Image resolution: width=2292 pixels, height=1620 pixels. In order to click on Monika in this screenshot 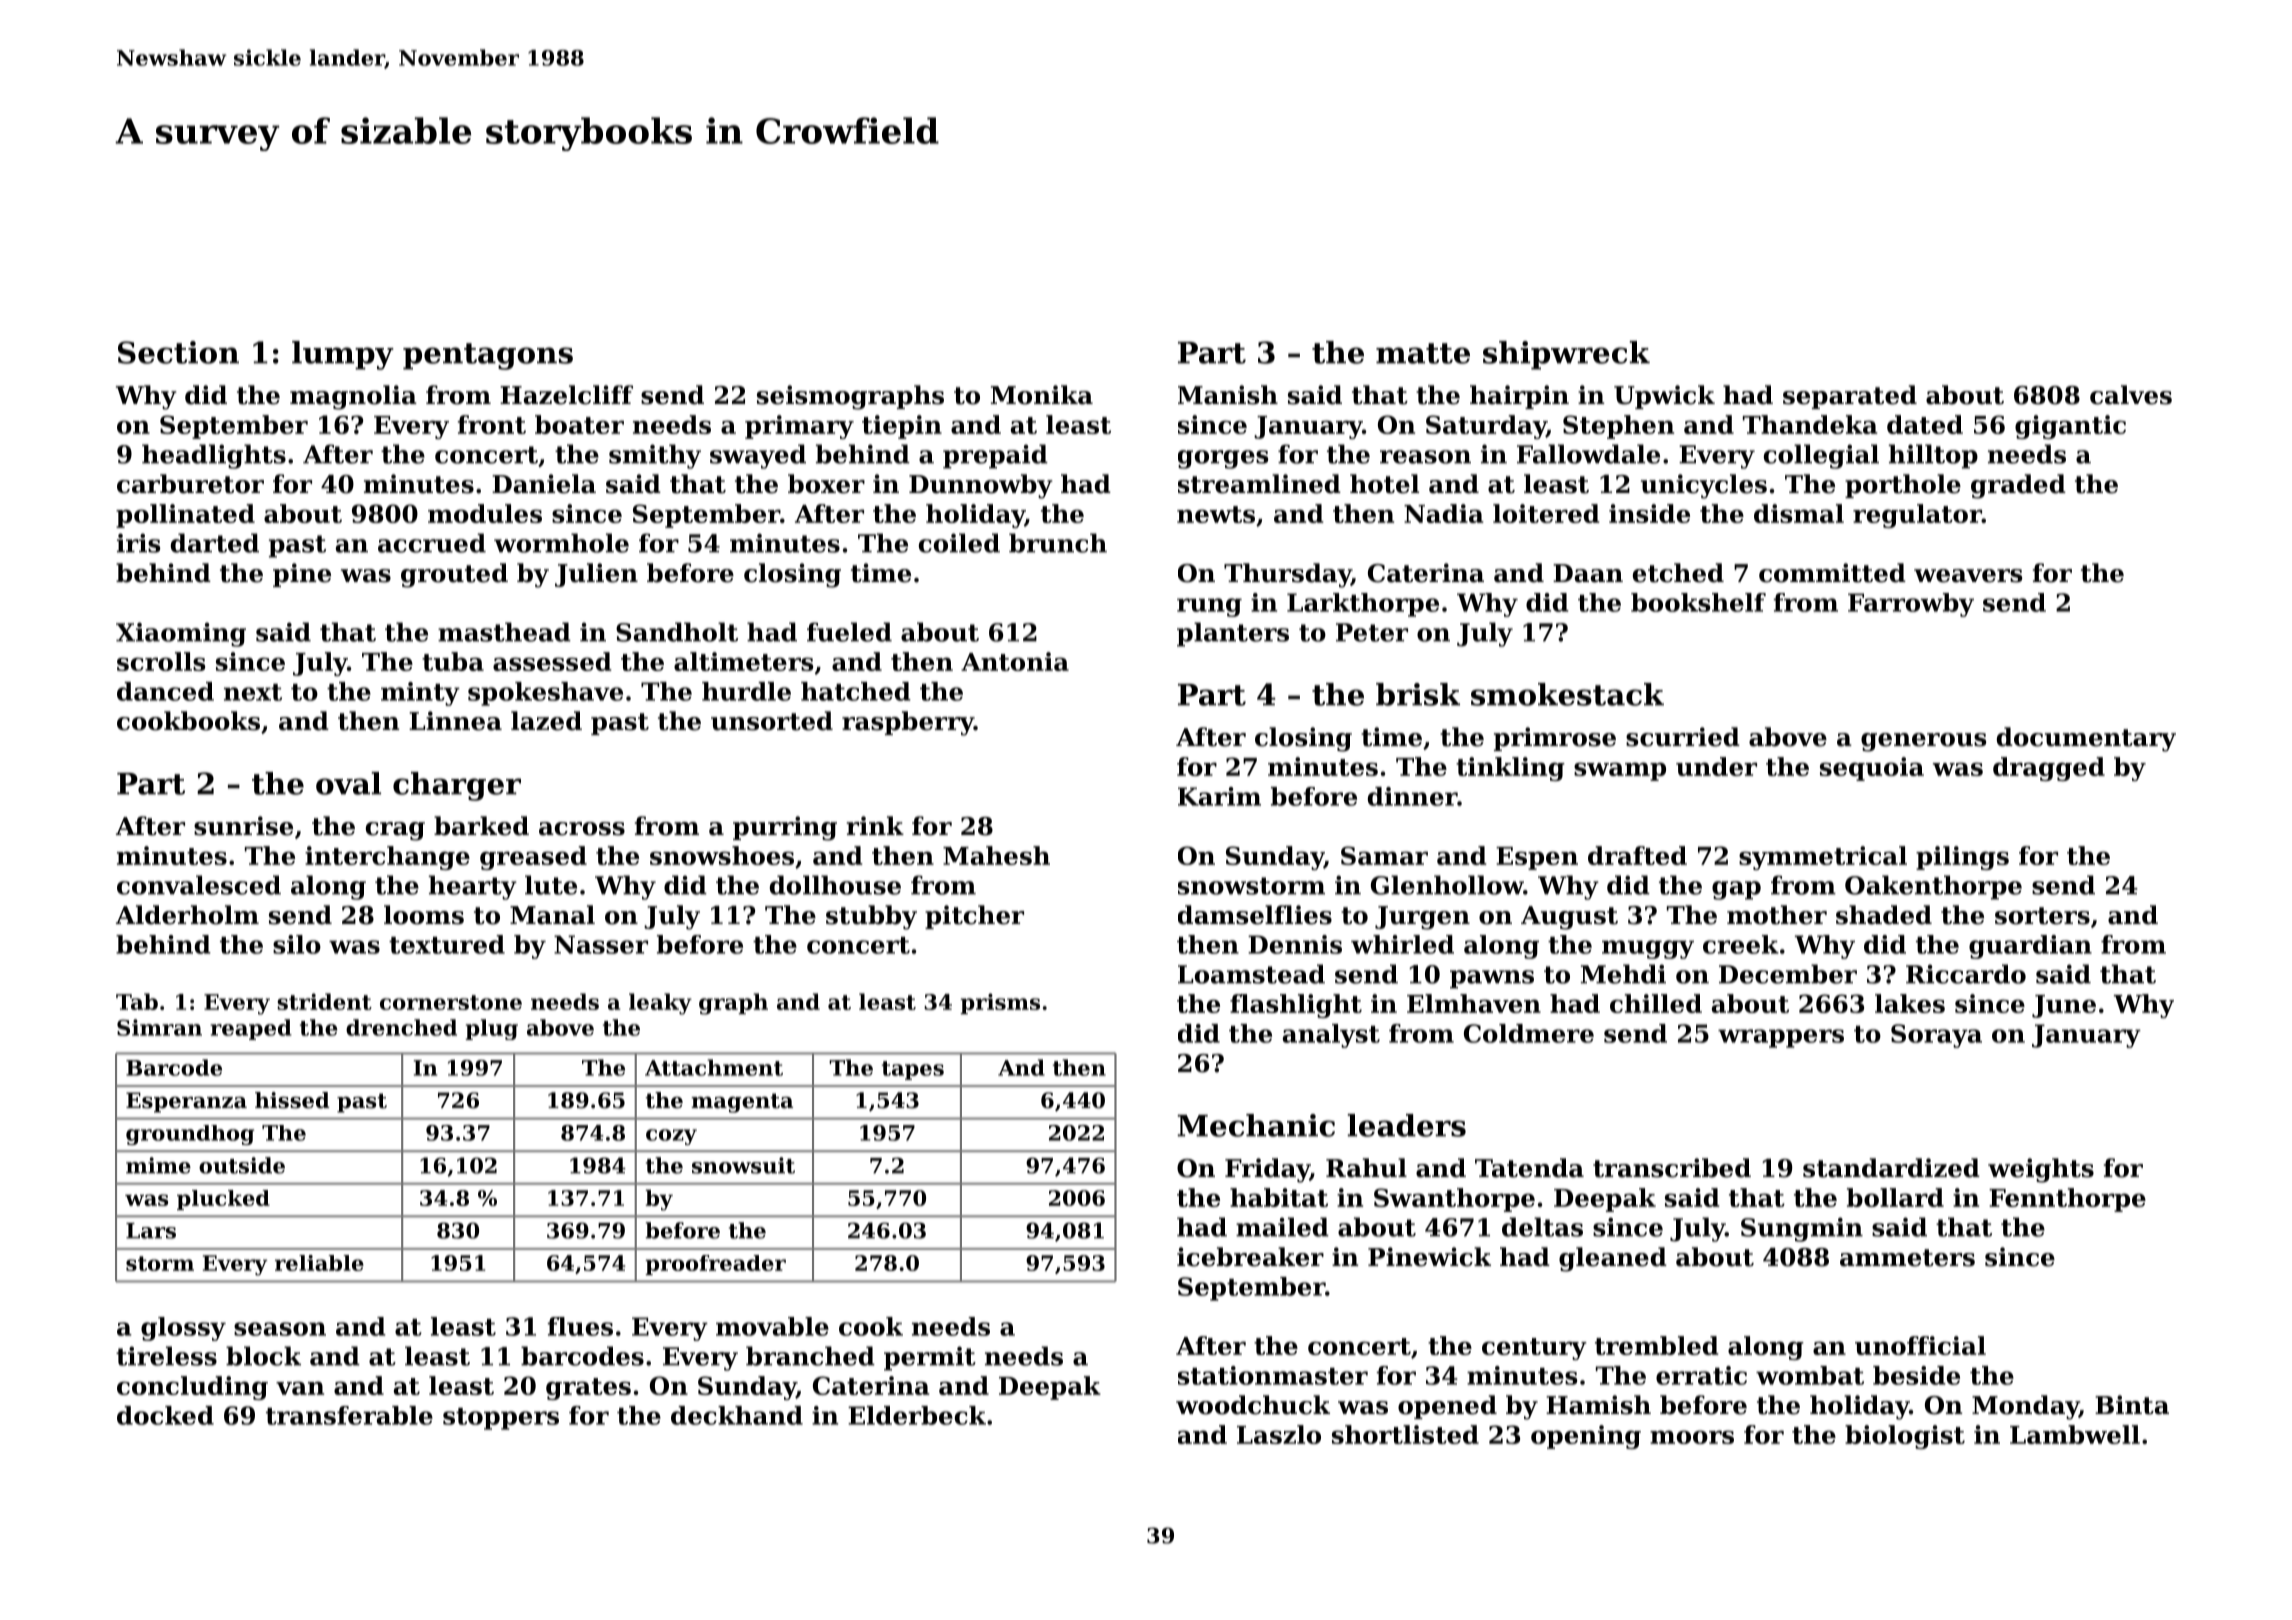, I will do `click(1042, 395)`.
